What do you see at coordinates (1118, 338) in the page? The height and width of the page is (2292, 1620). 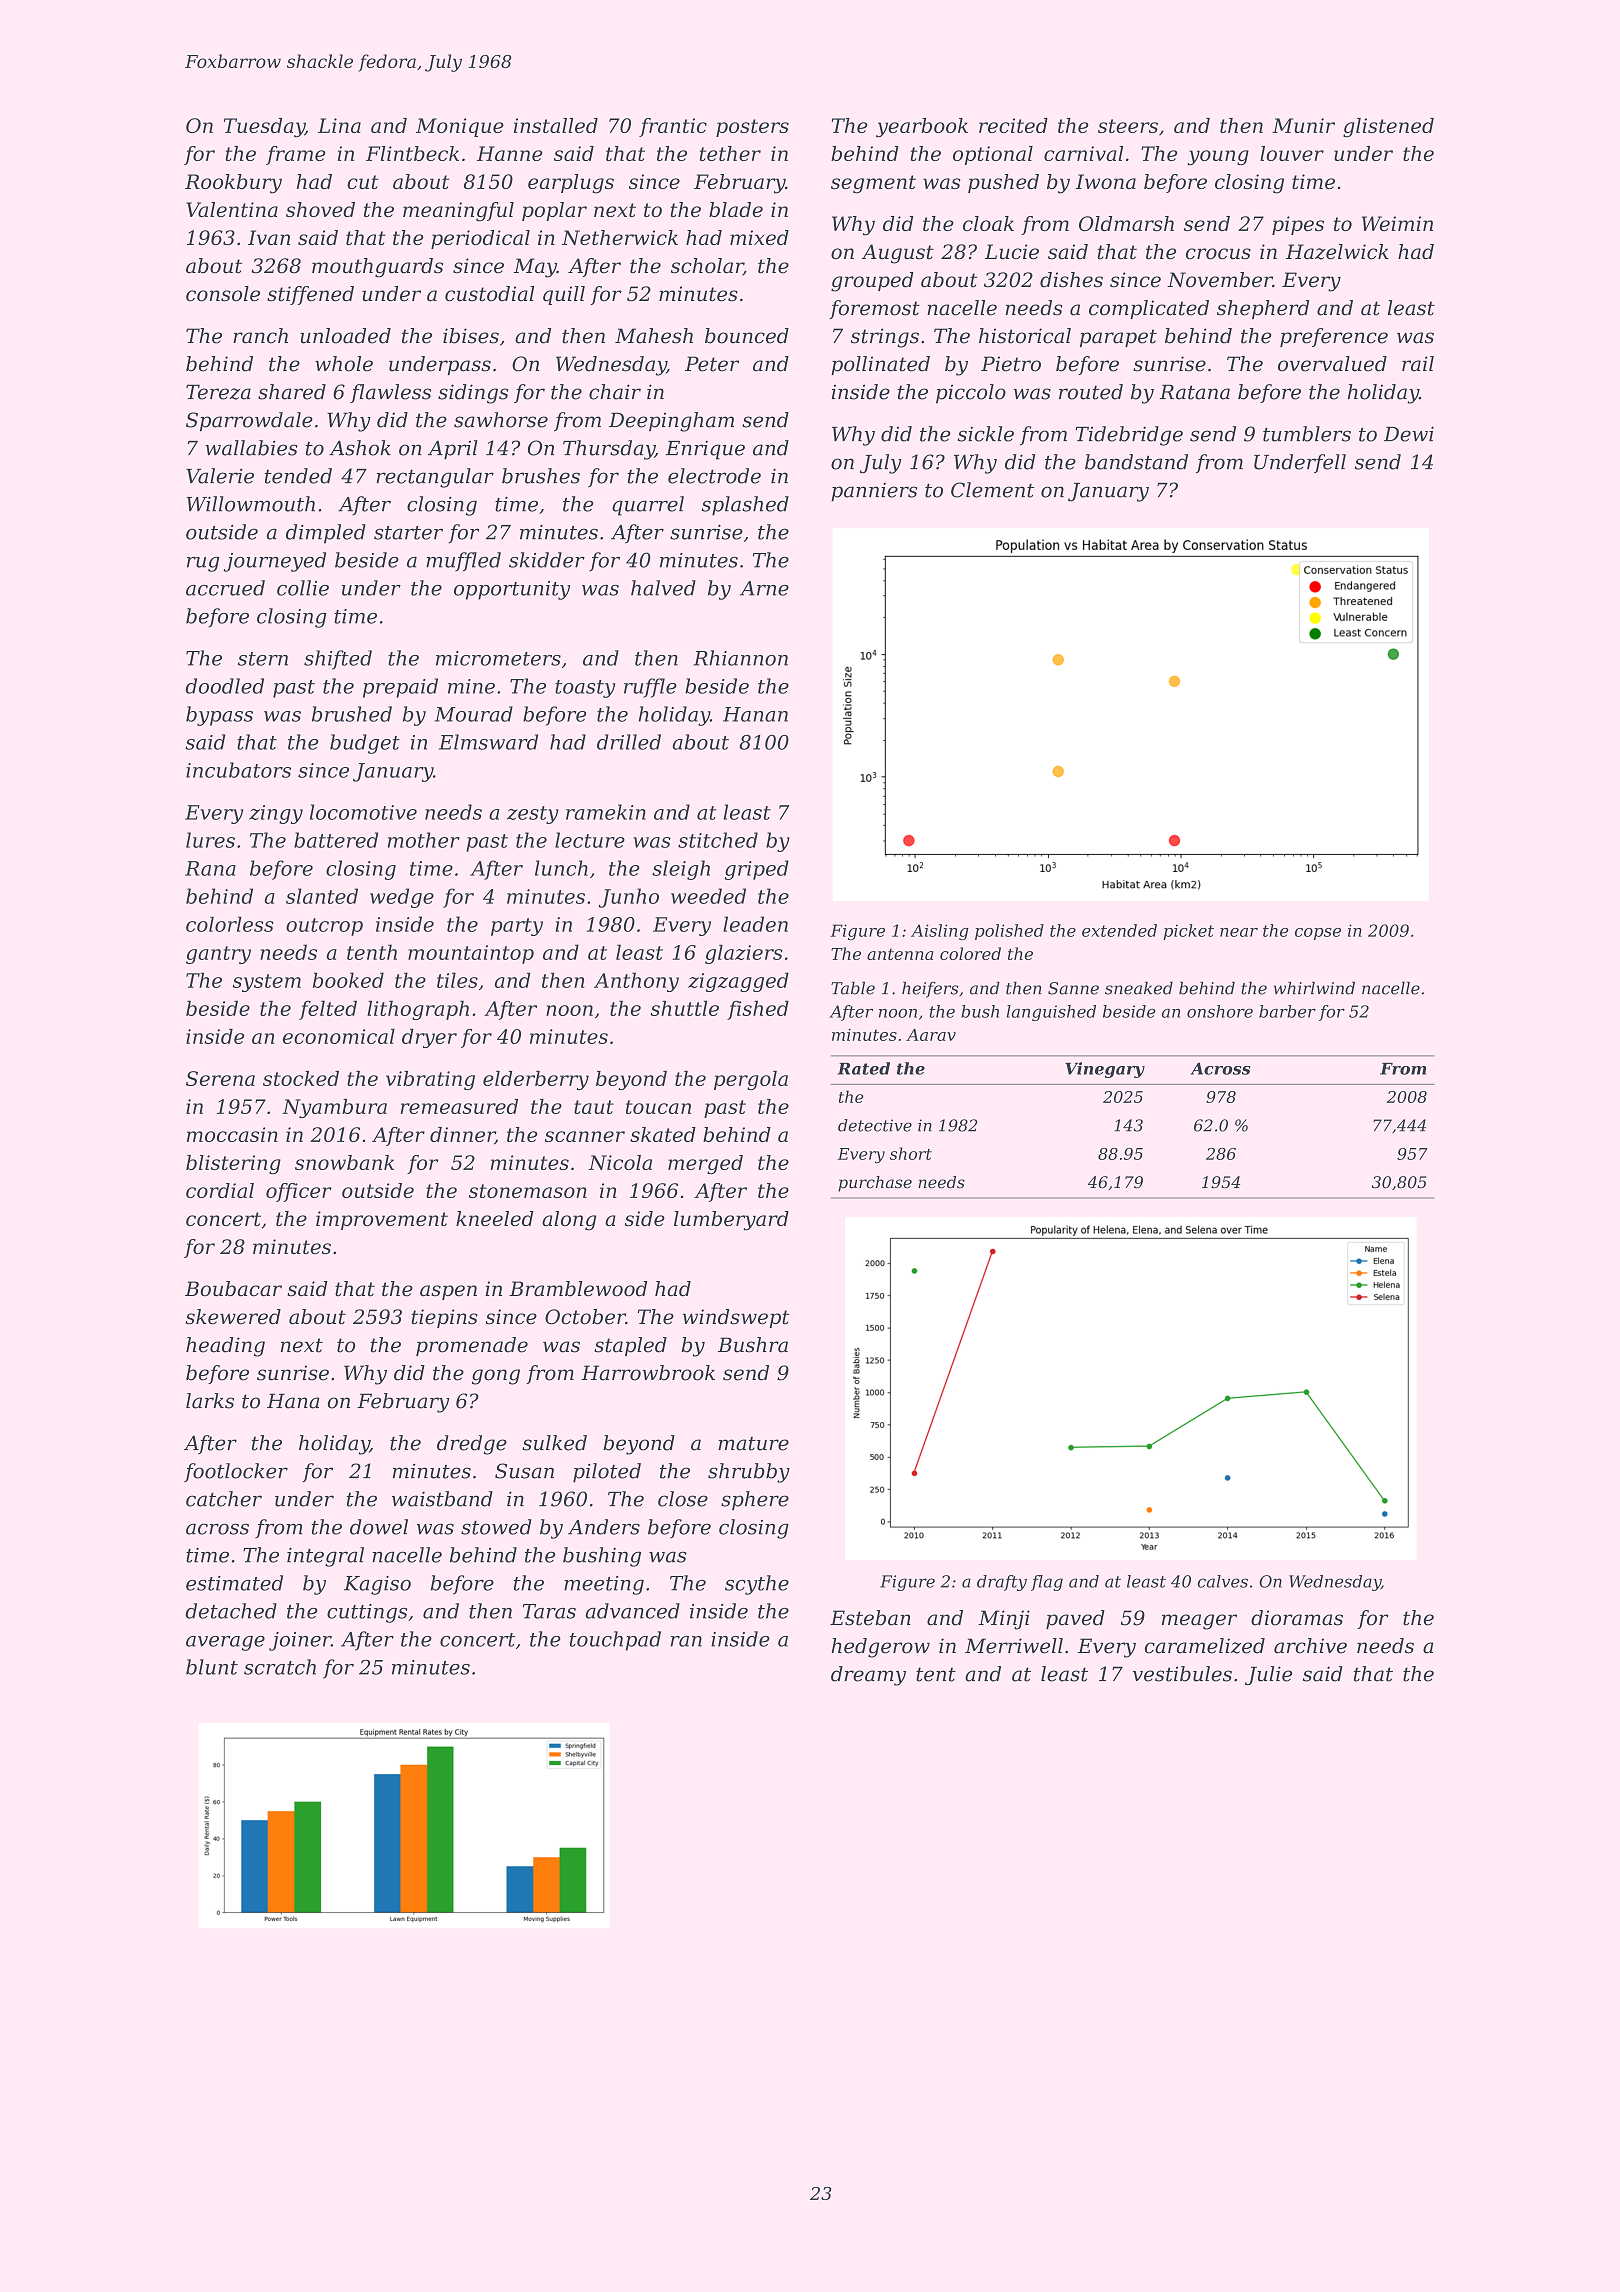 I see `parapet` at bounding box center [1118, 338].
